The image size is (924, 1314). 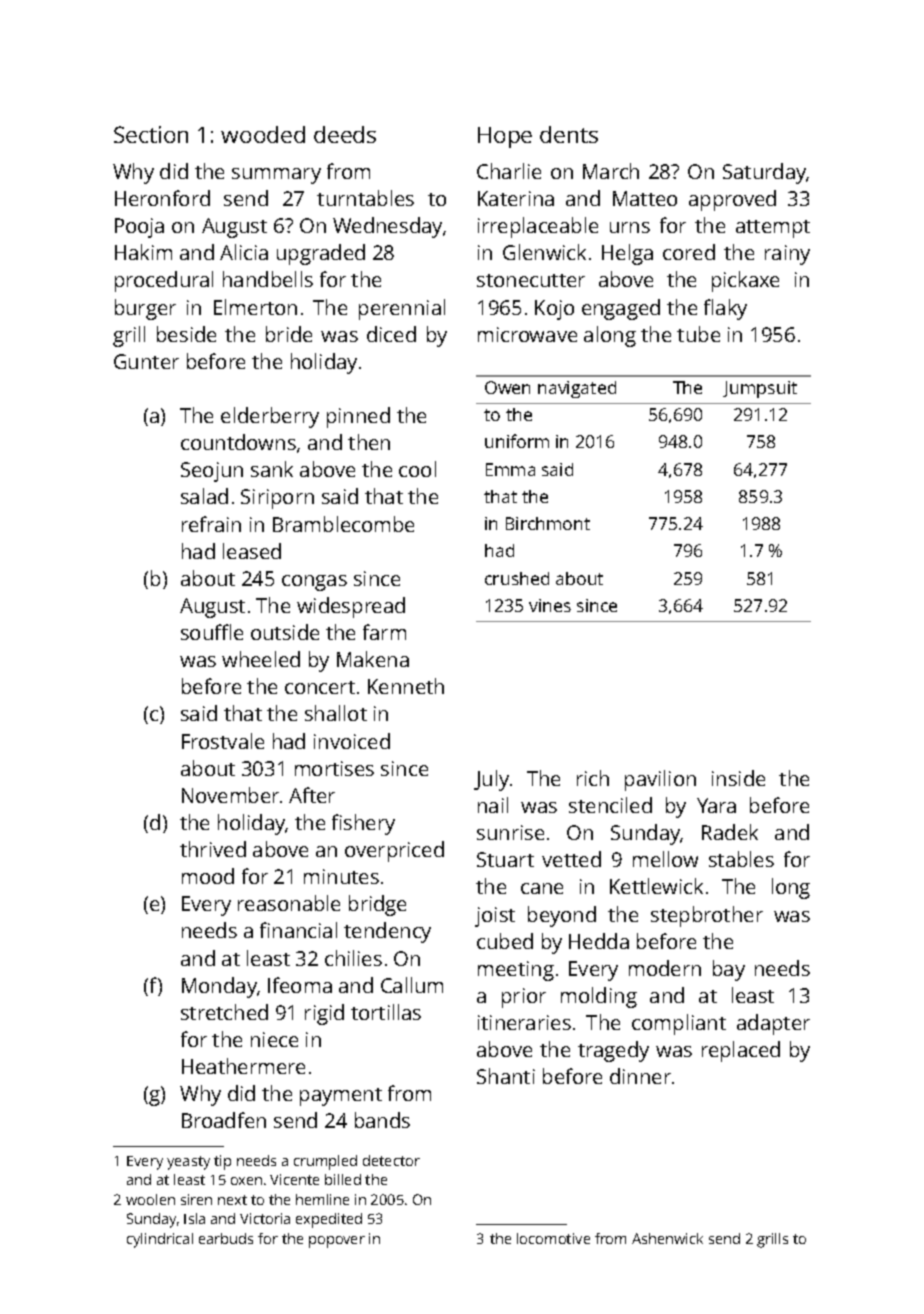 What do you see at coordinates (760, 389) in the page?
I see `Jumpsuit` at bounding box center [760, 389].
